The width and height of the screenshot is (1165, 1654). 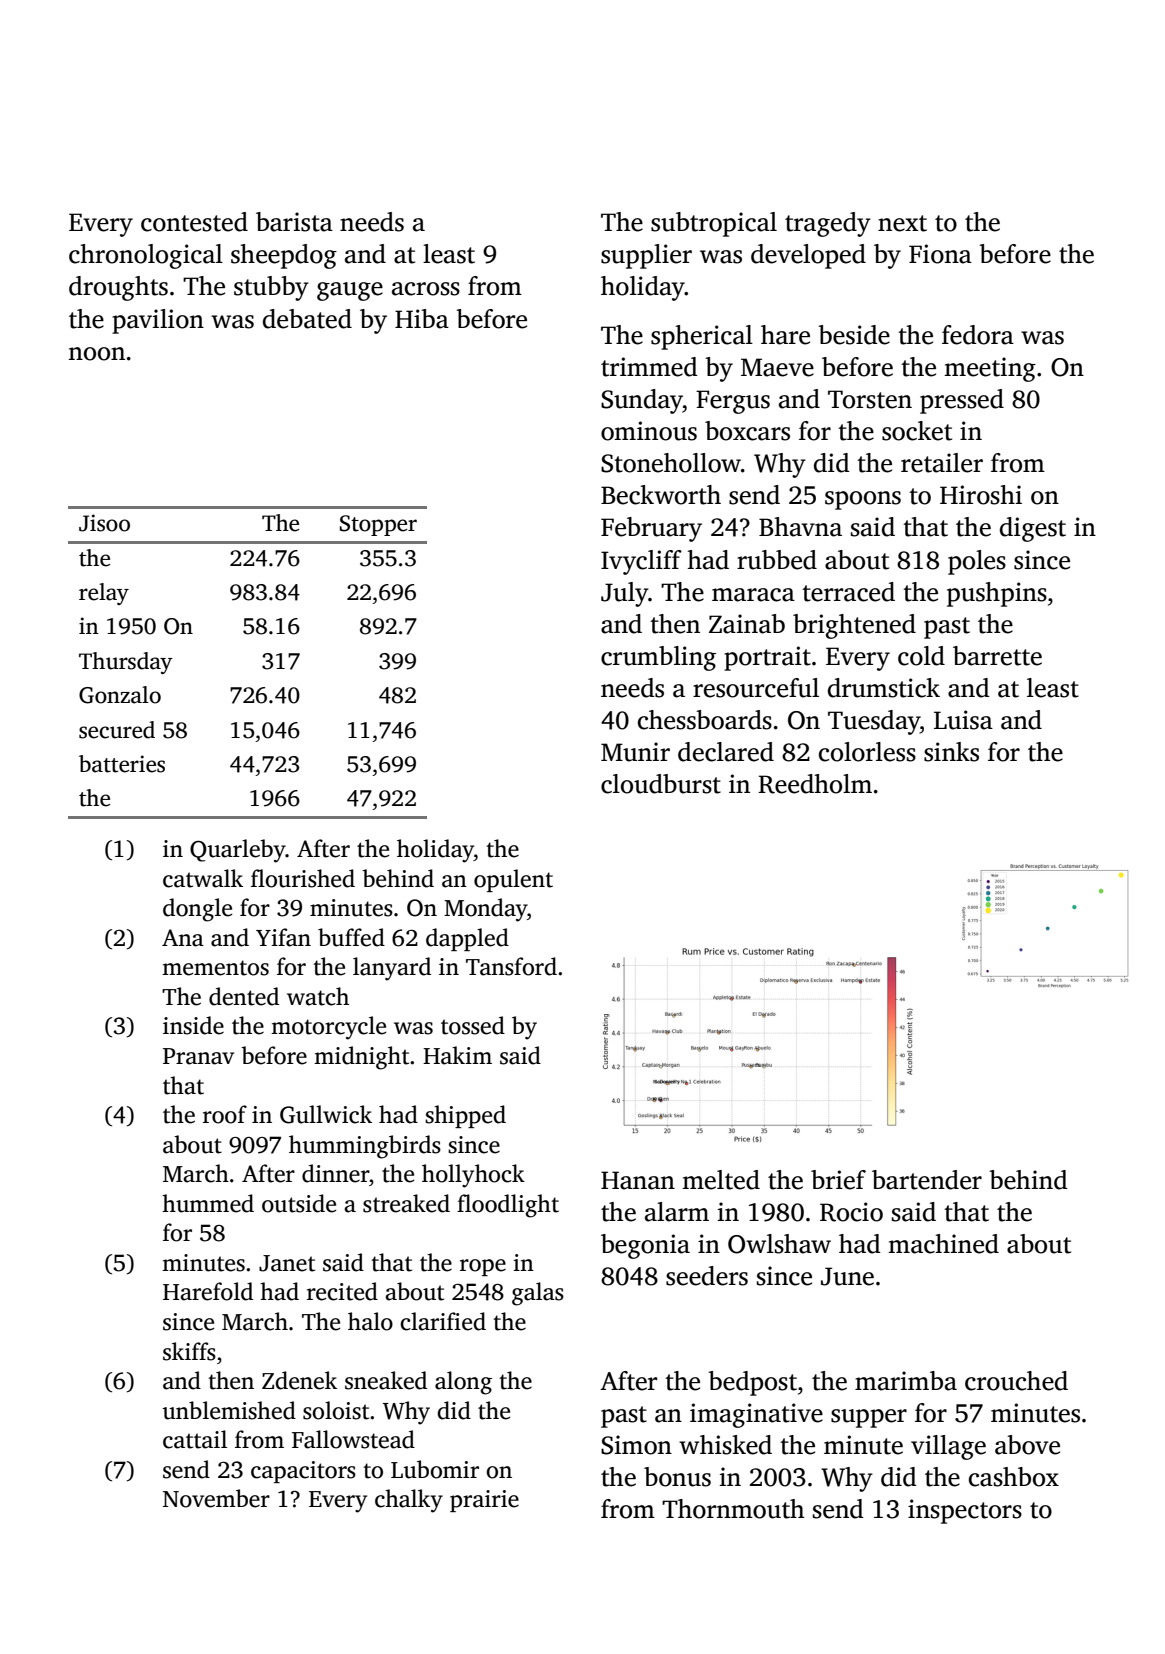 What do you see at coordinates (927, 1180) in the screenshot?
I see `bartender` at bounding box center [927, 1180].
